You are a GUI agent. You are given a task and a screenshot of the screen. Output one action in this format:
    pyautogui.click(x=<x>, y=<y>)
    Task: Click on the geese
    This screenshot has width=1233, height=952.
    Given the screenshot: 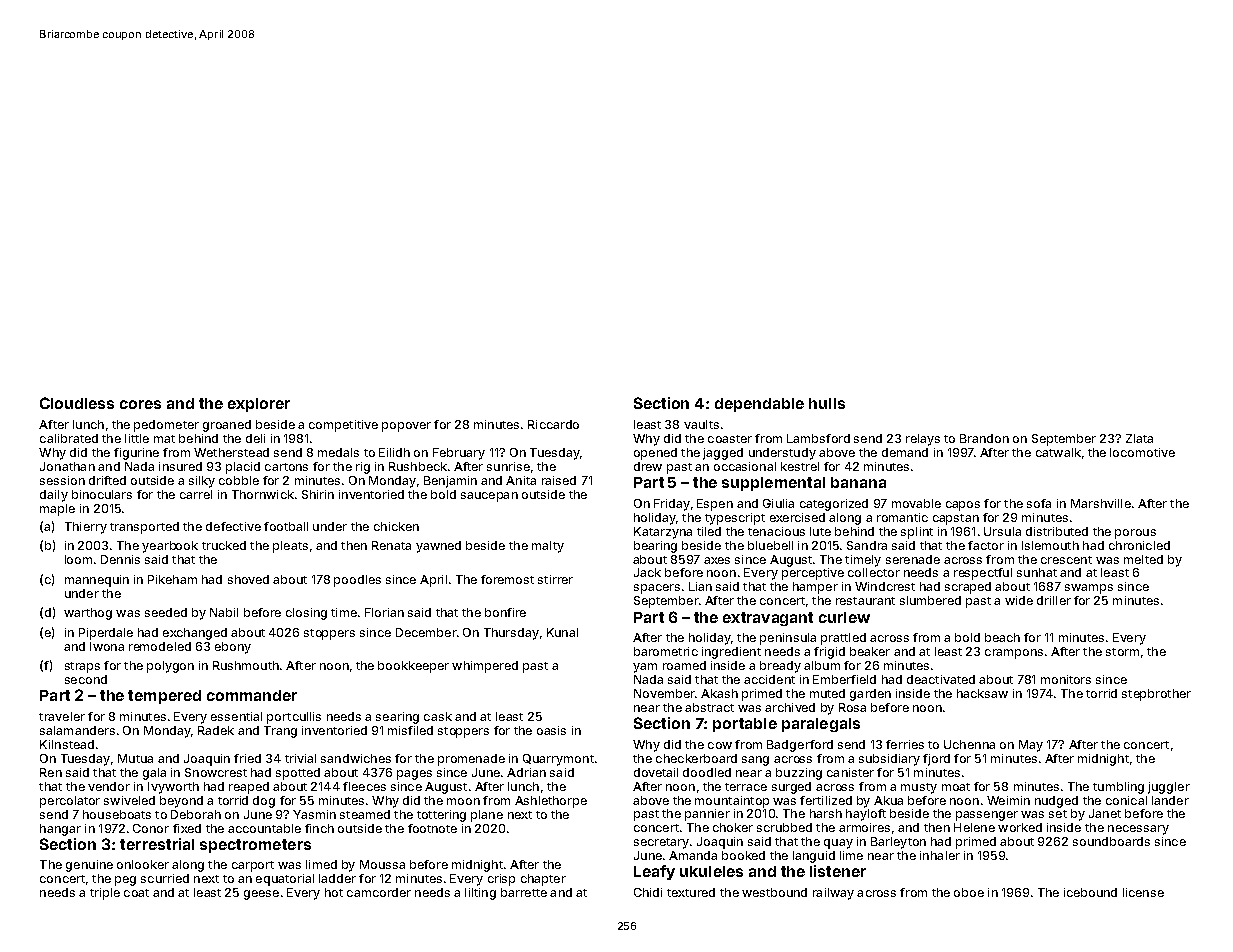 What is the action you would take?
    pyautogui.click(x=261, y=895)
